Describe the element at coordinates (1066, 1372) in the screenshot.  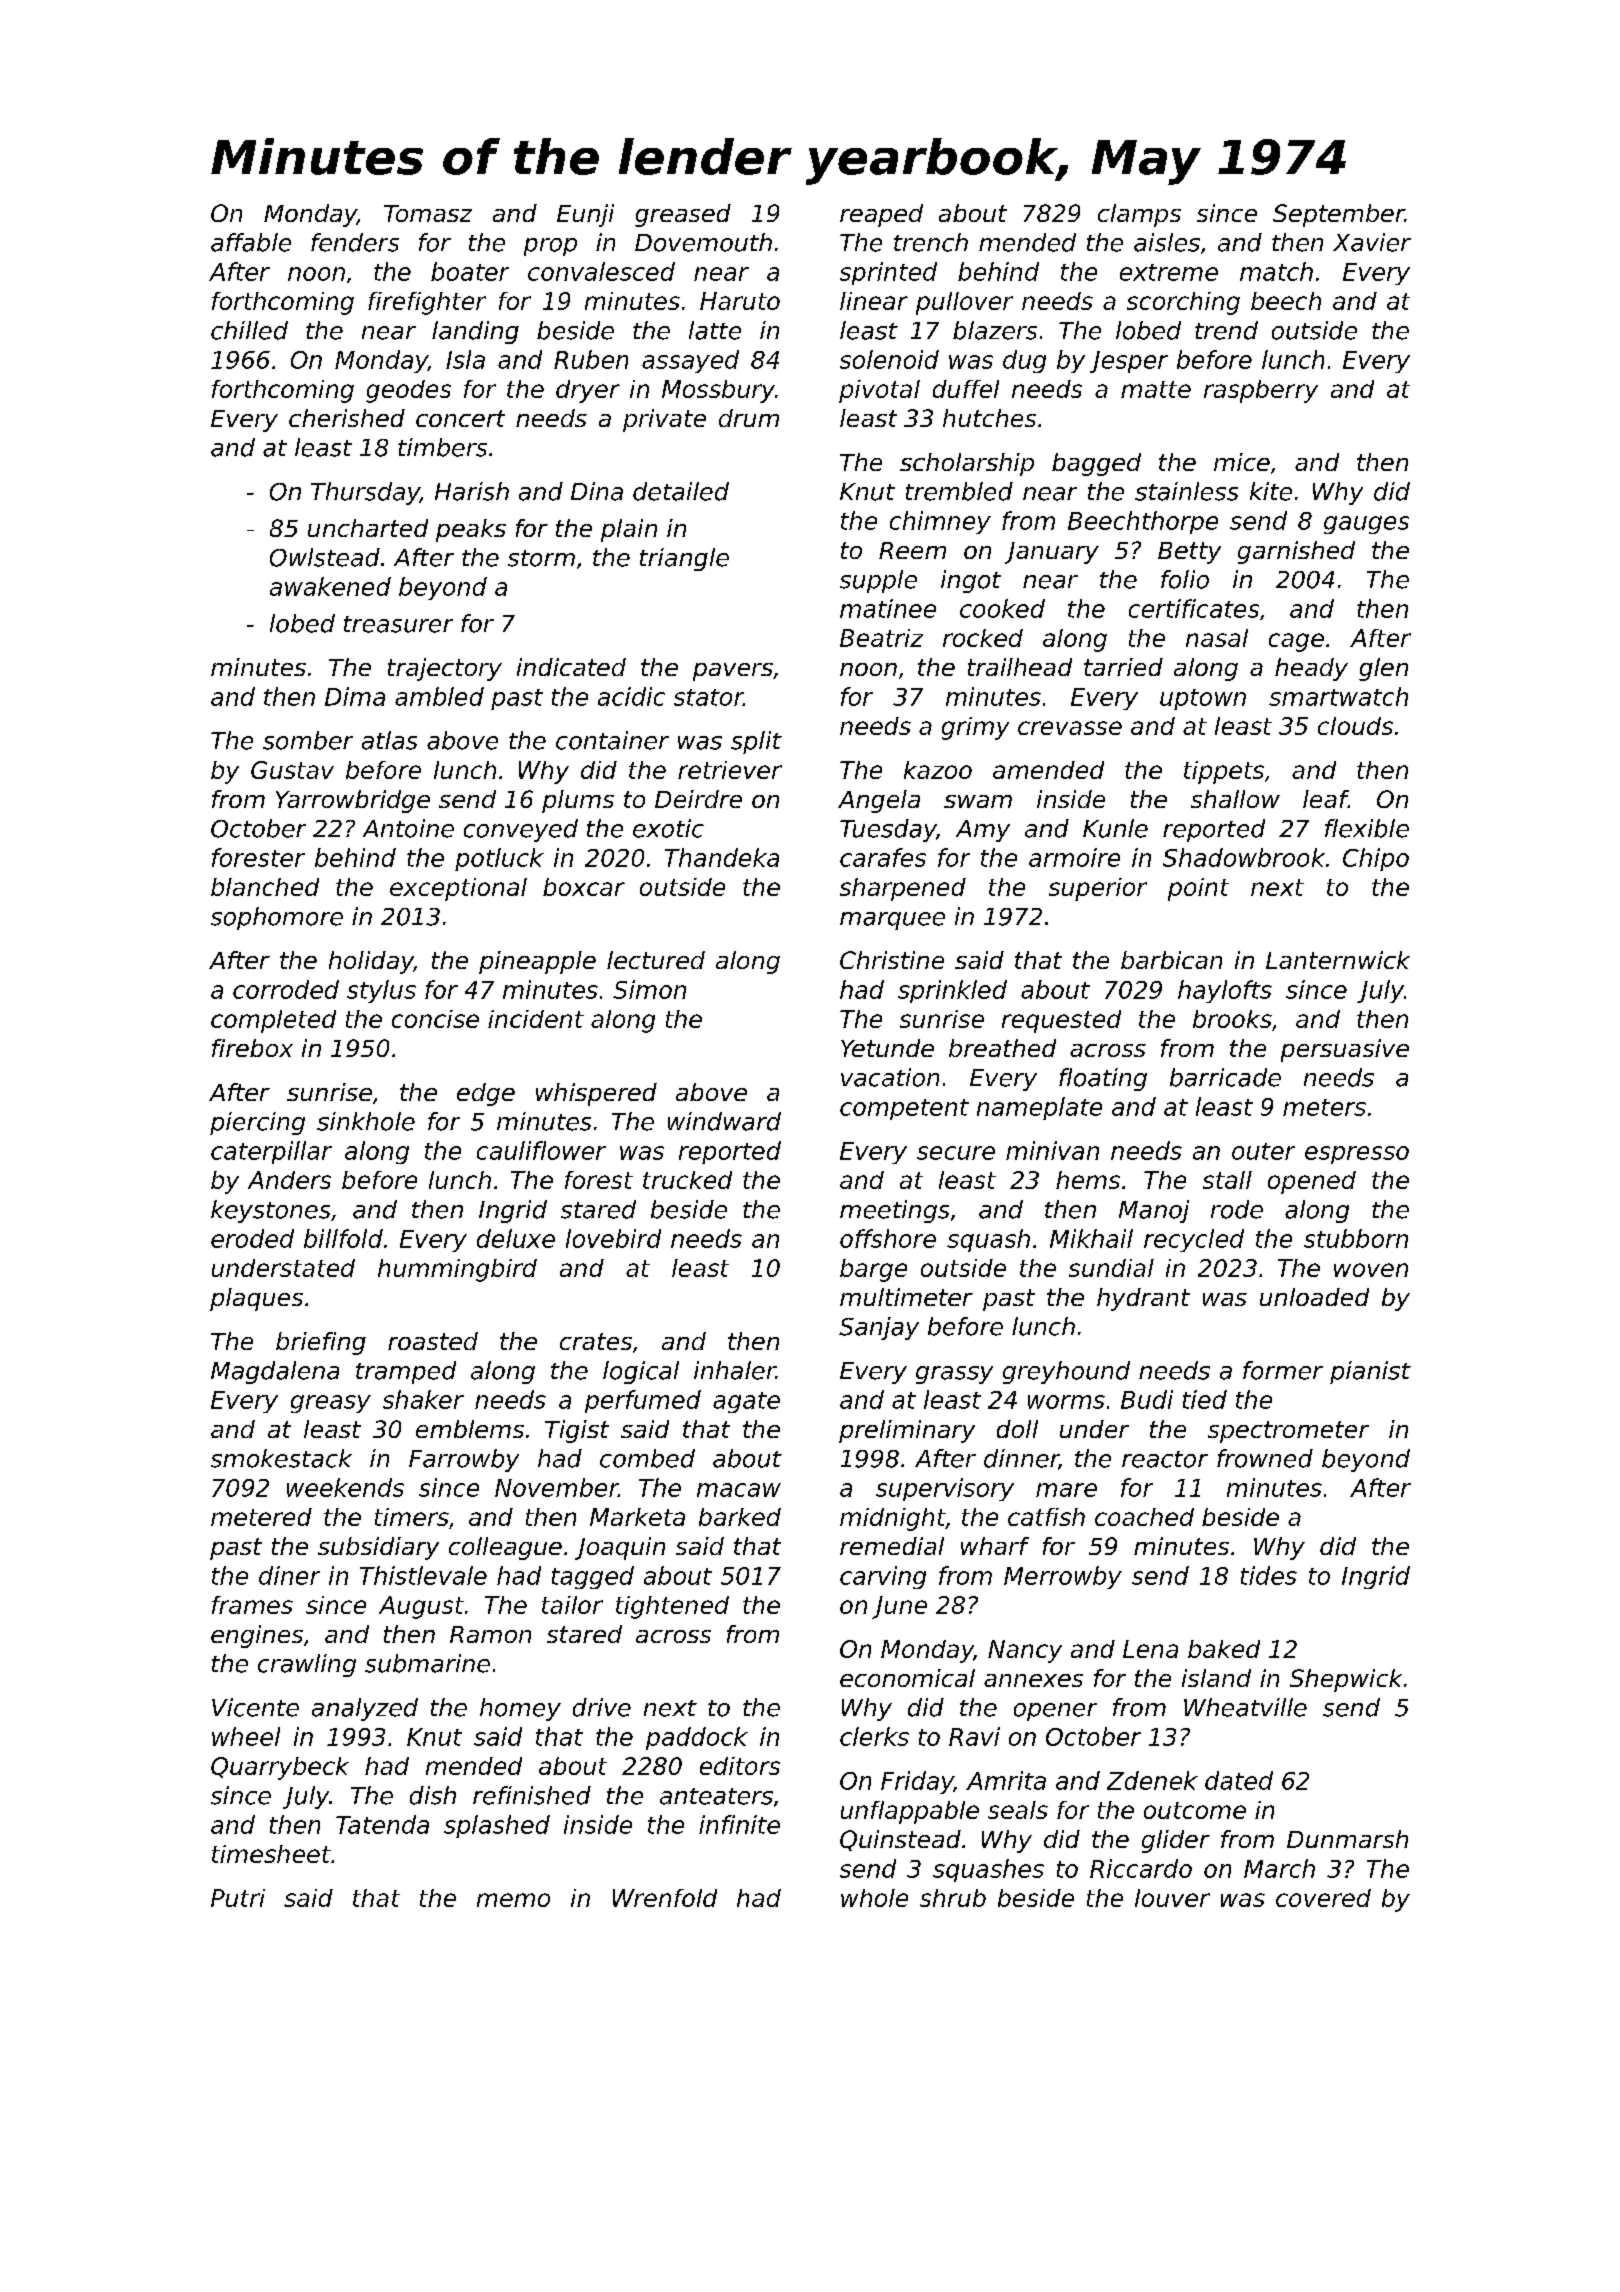
I see `greyhound` at that location.
